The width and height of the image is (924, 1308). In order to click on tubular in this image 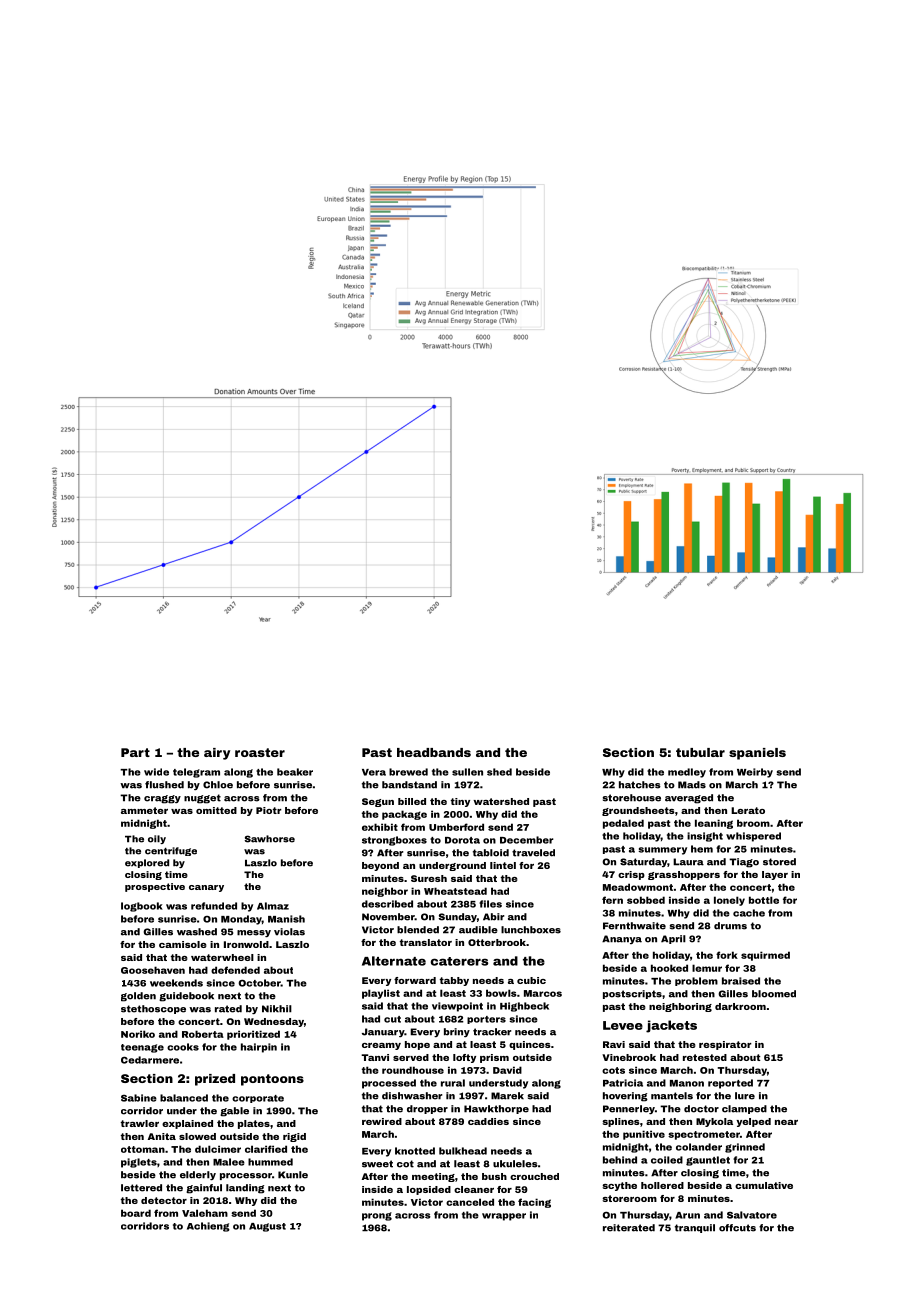, I will do `click(700, 752)`.
